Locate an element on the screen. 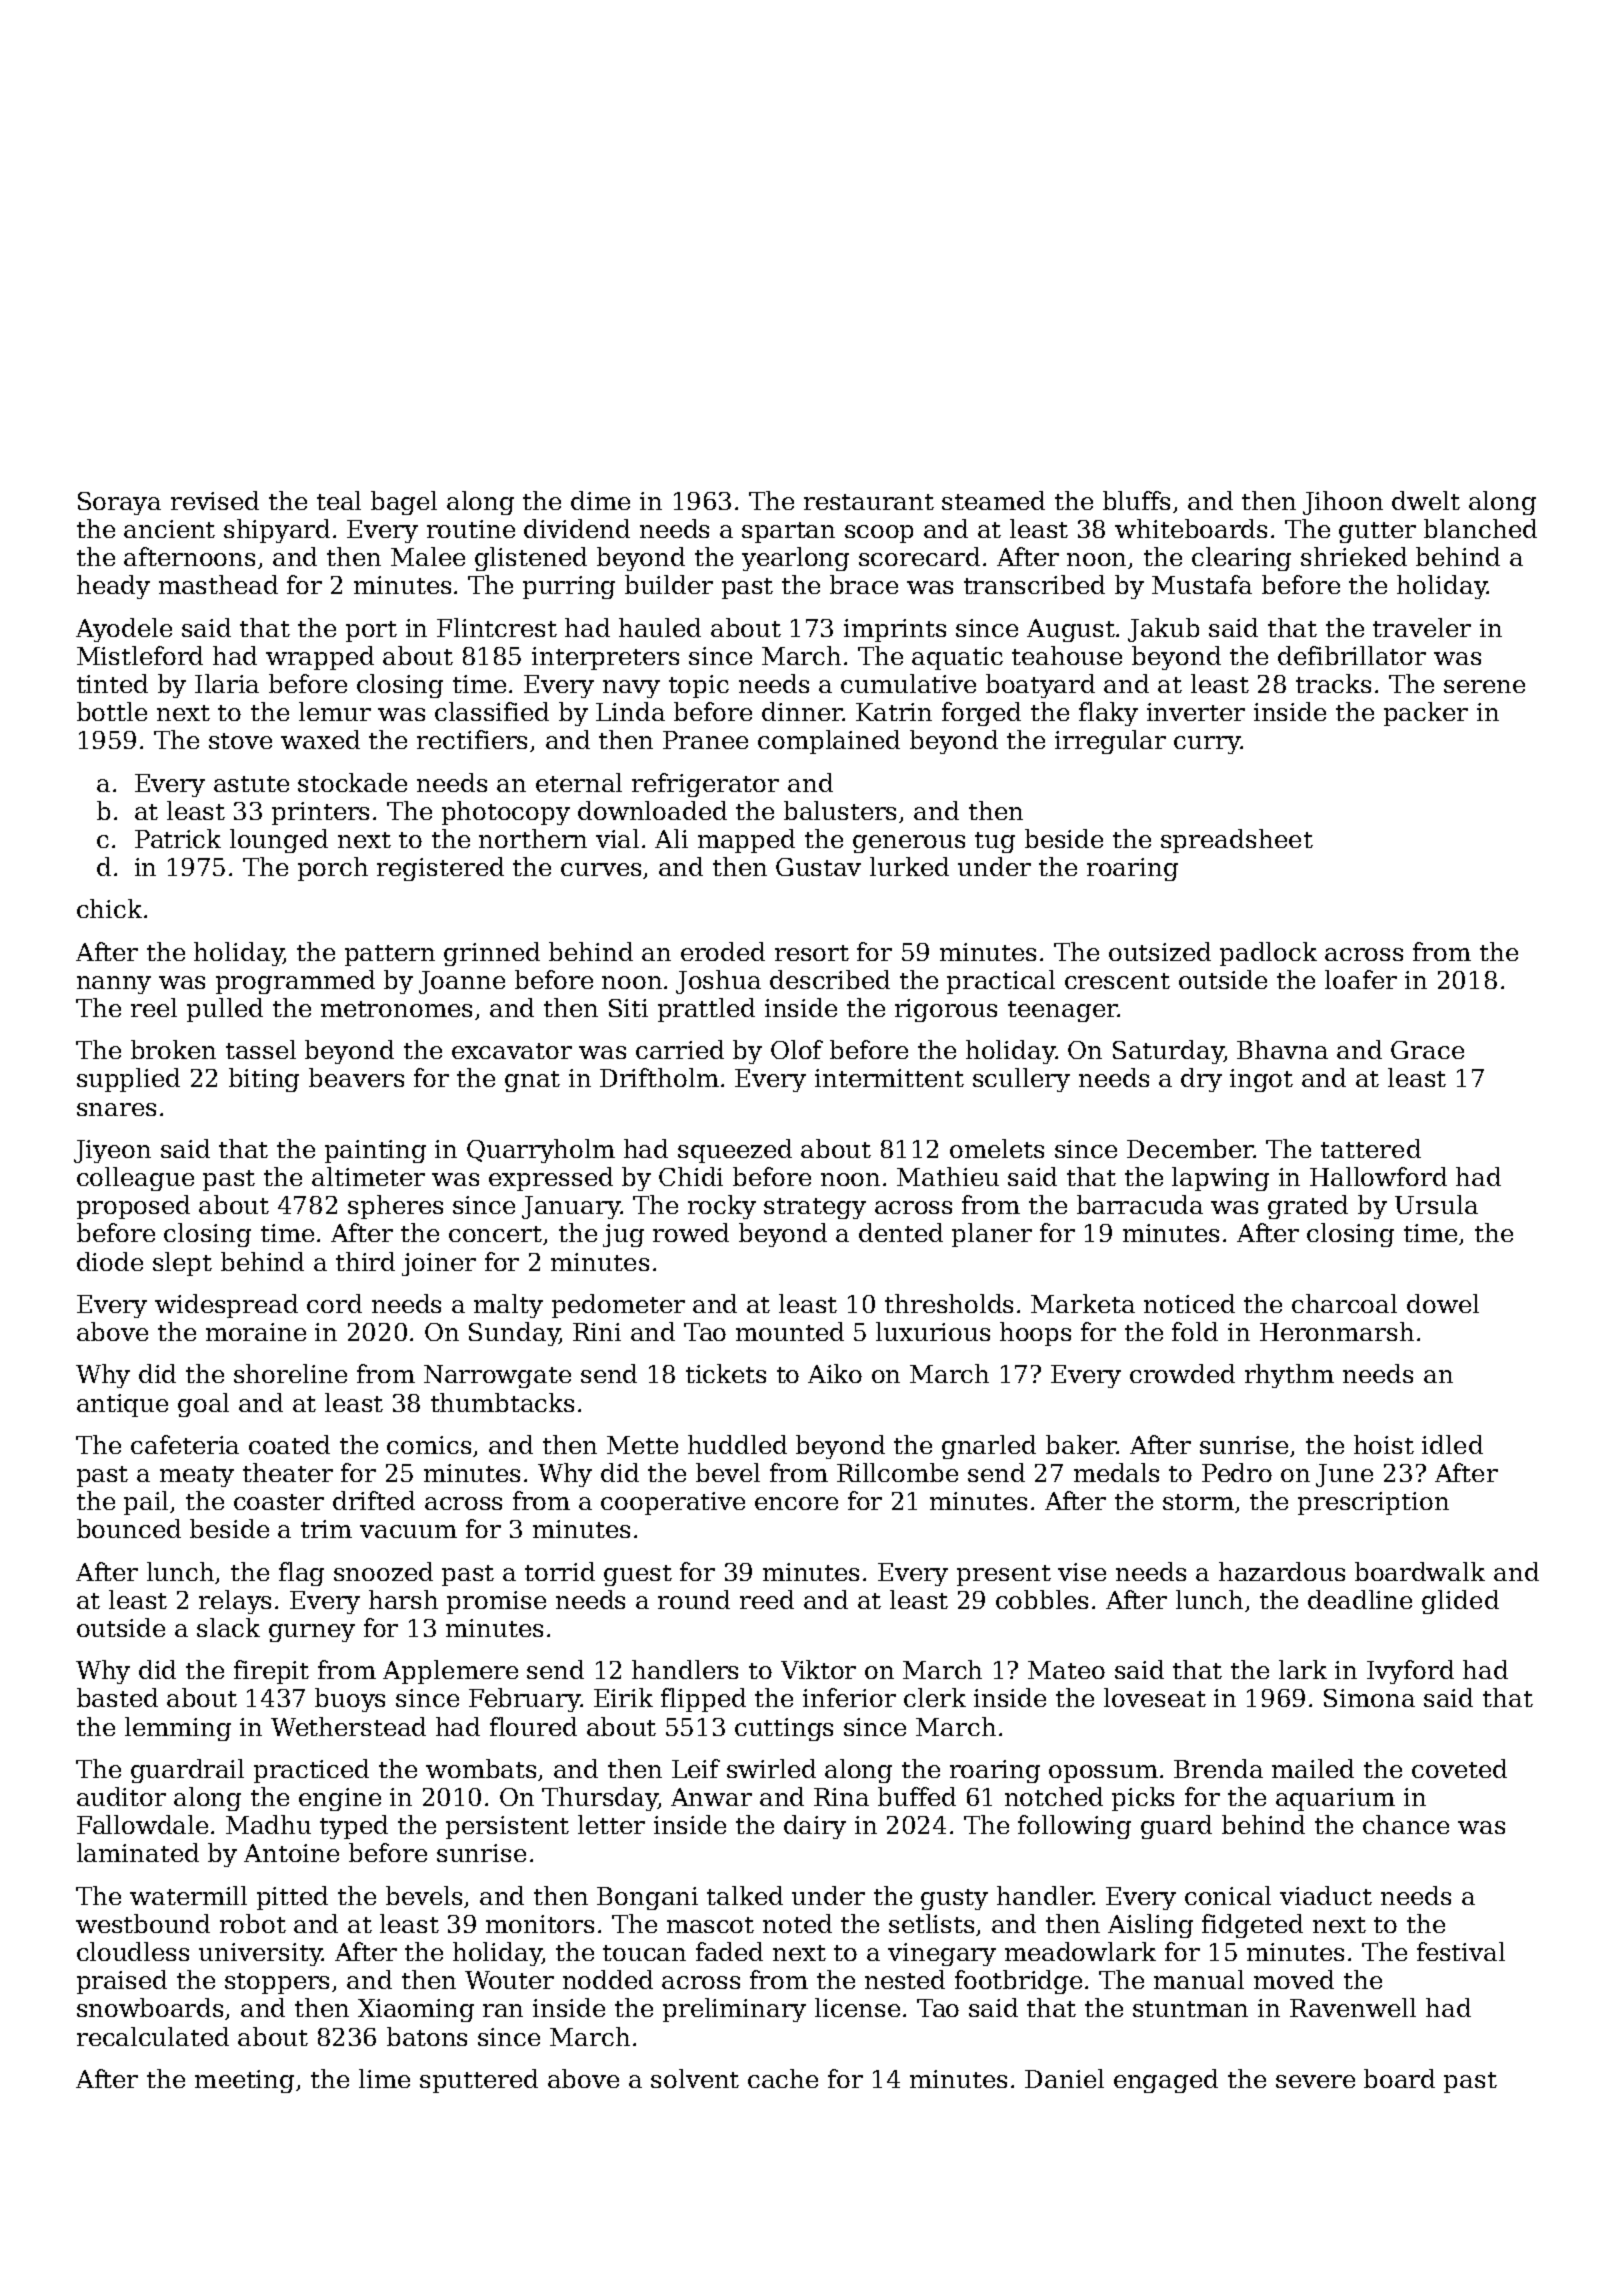  snoozed is located at coordinates (383, 1571).
